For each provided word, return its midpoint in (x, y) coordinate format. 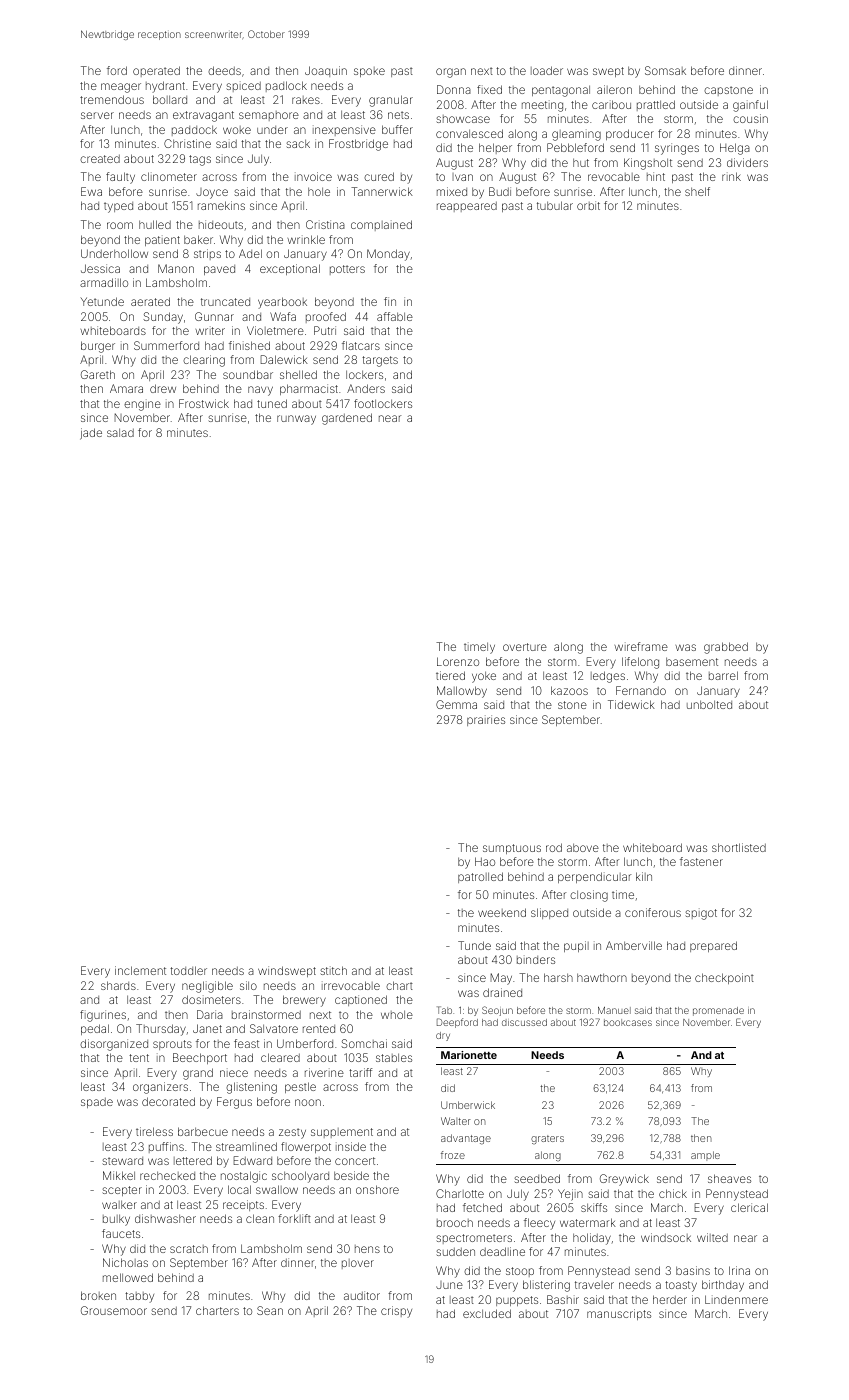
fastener (701, 861)
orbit (588, 205)
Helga (735, 149)
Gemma (456, 704)
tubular (555, 205)
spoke (369, 72)
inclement (140, 970)
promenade (718, 1011)
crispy (396, 1312)
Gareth (98, 374)
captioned (361, 1000)
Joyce (212, 193)
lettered (193, 1160)
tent (139, 1058)
